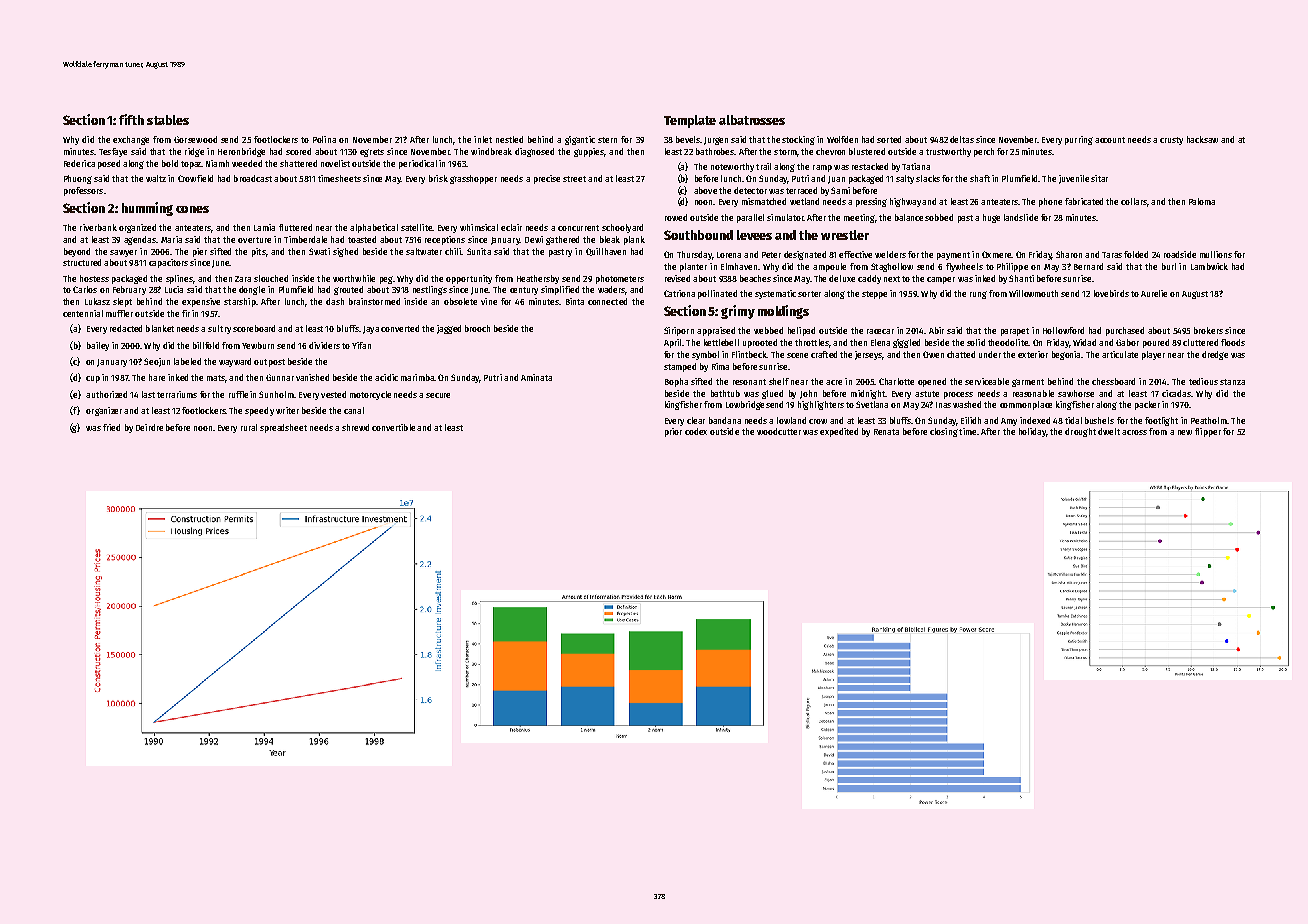 The height and width of the page is (924, 1308). I want to click on rung, so click(978, 295).
